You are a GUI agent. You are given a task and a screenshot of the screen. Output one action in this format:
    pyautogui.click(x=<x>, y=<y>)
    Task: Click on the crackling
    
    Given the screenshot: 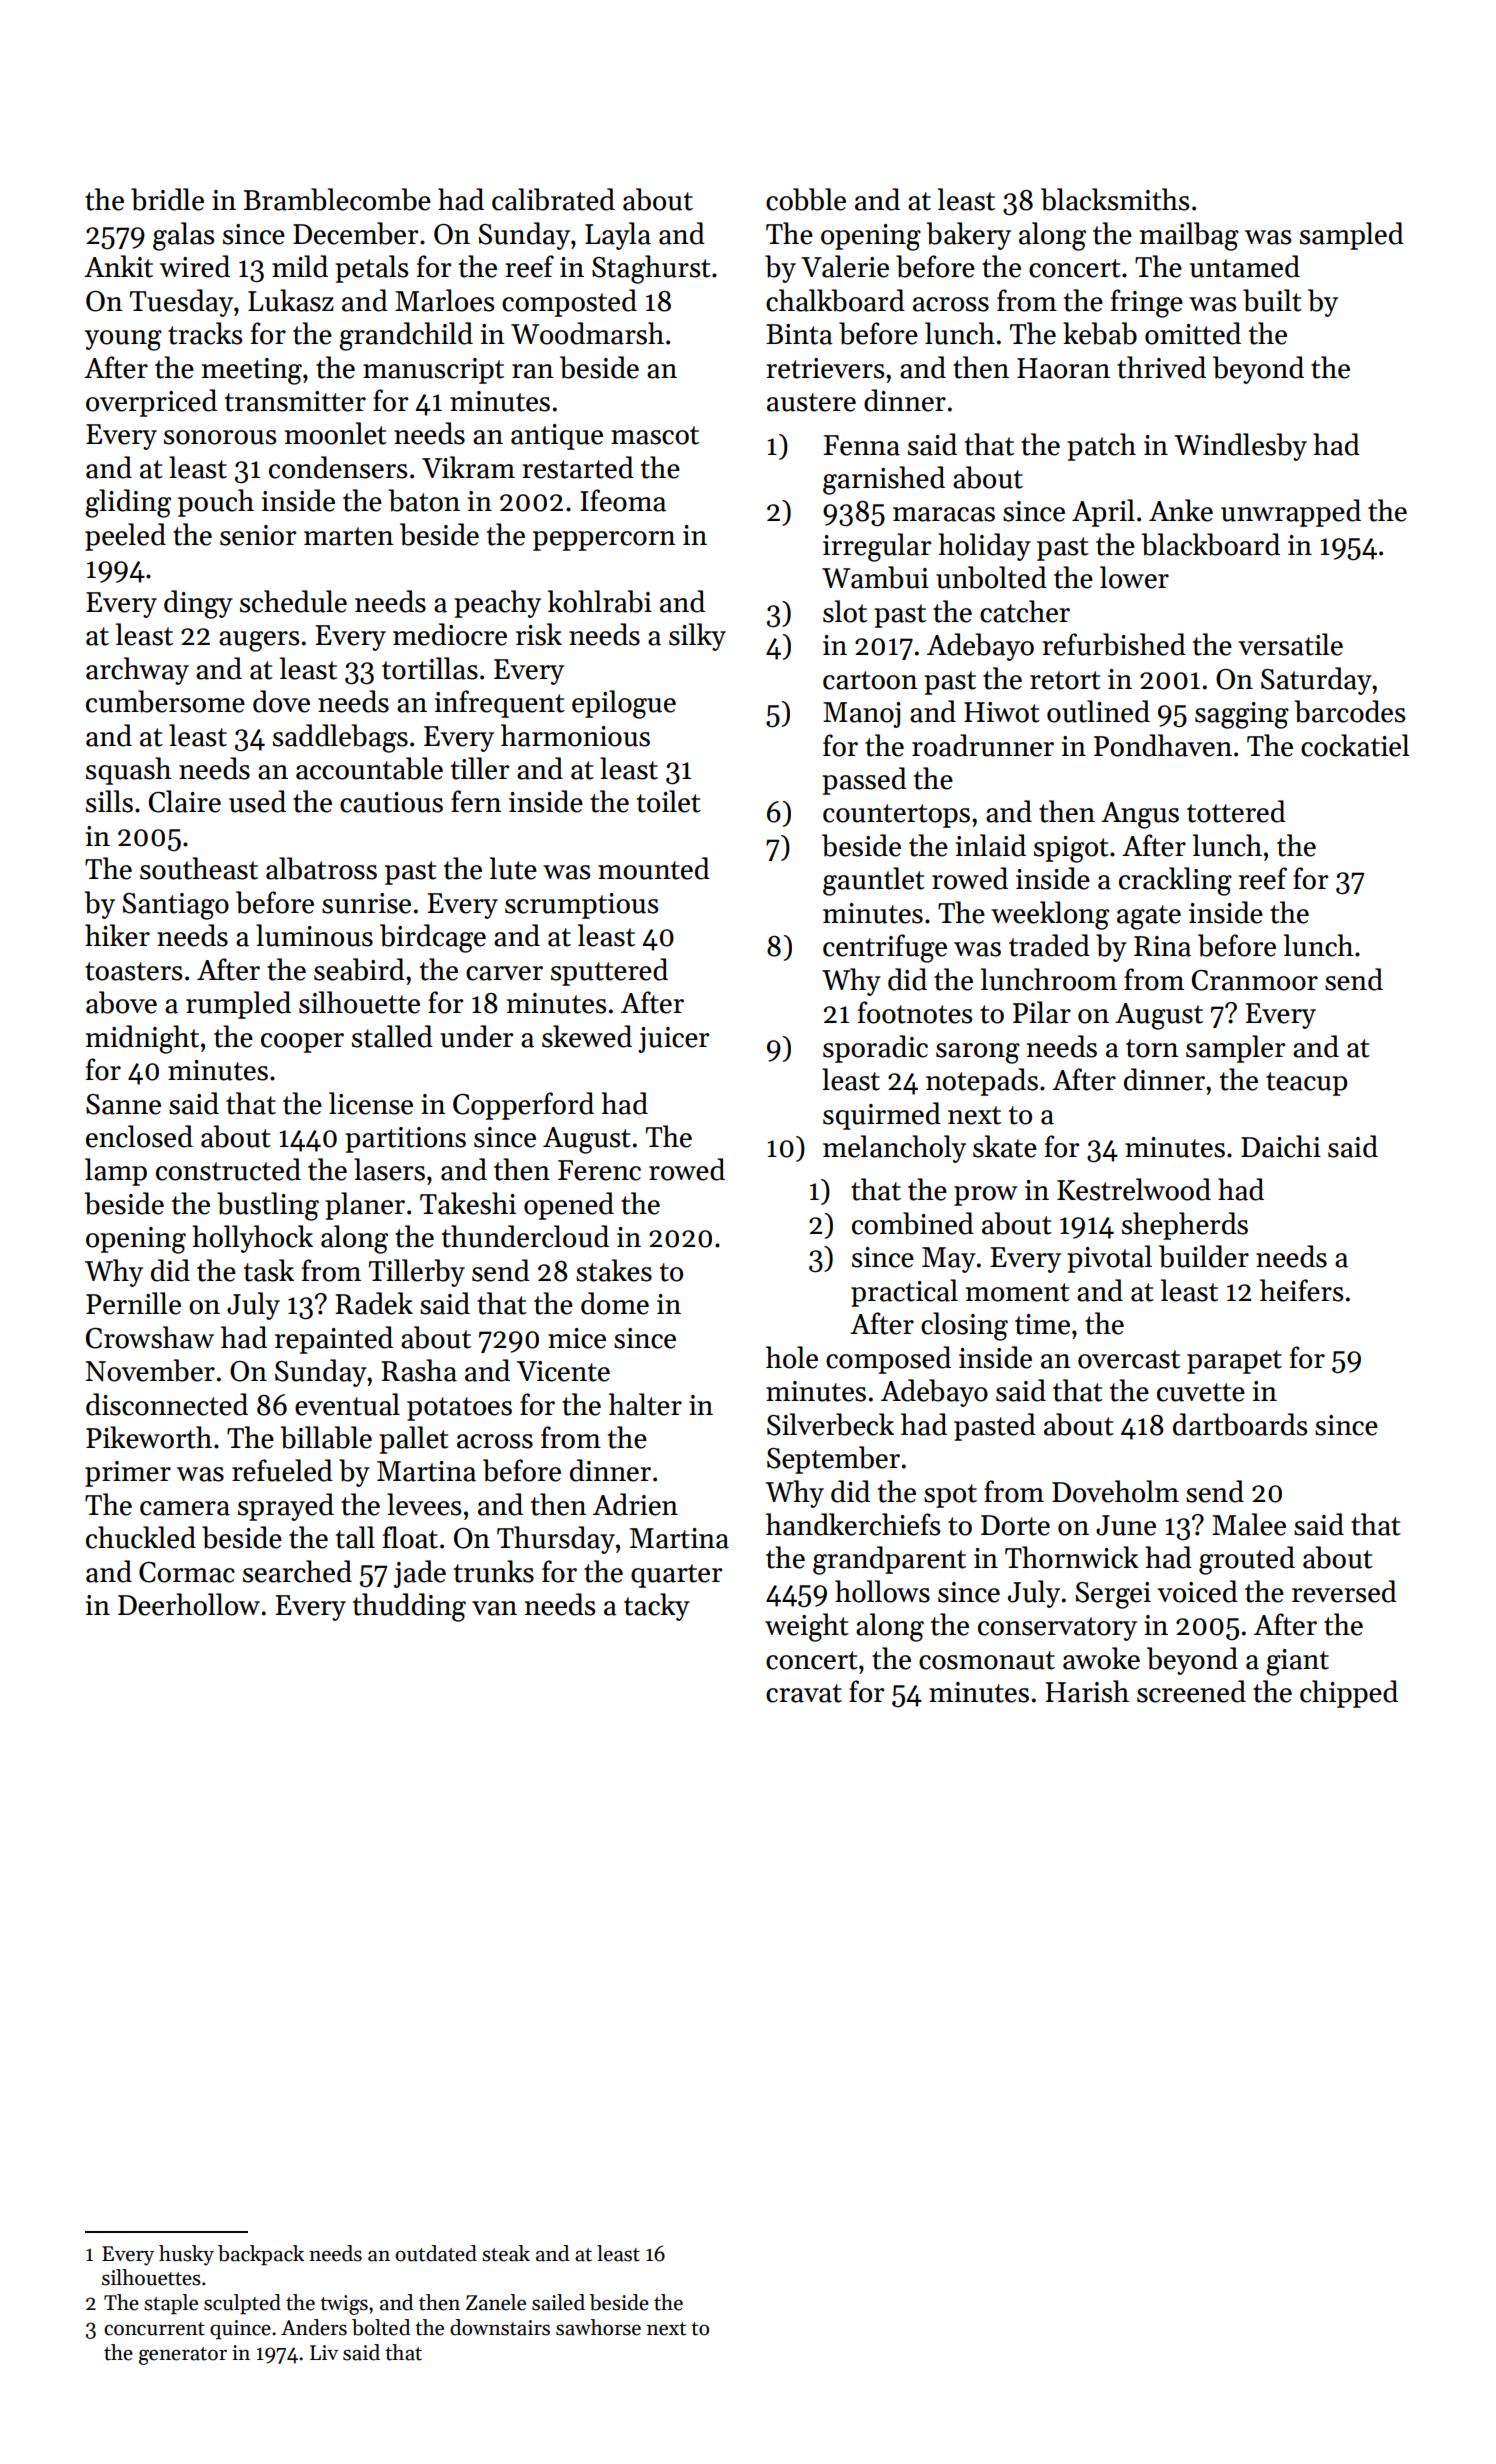 What is the action you would take?
    pyautogui.click(x=1175, y=881)
